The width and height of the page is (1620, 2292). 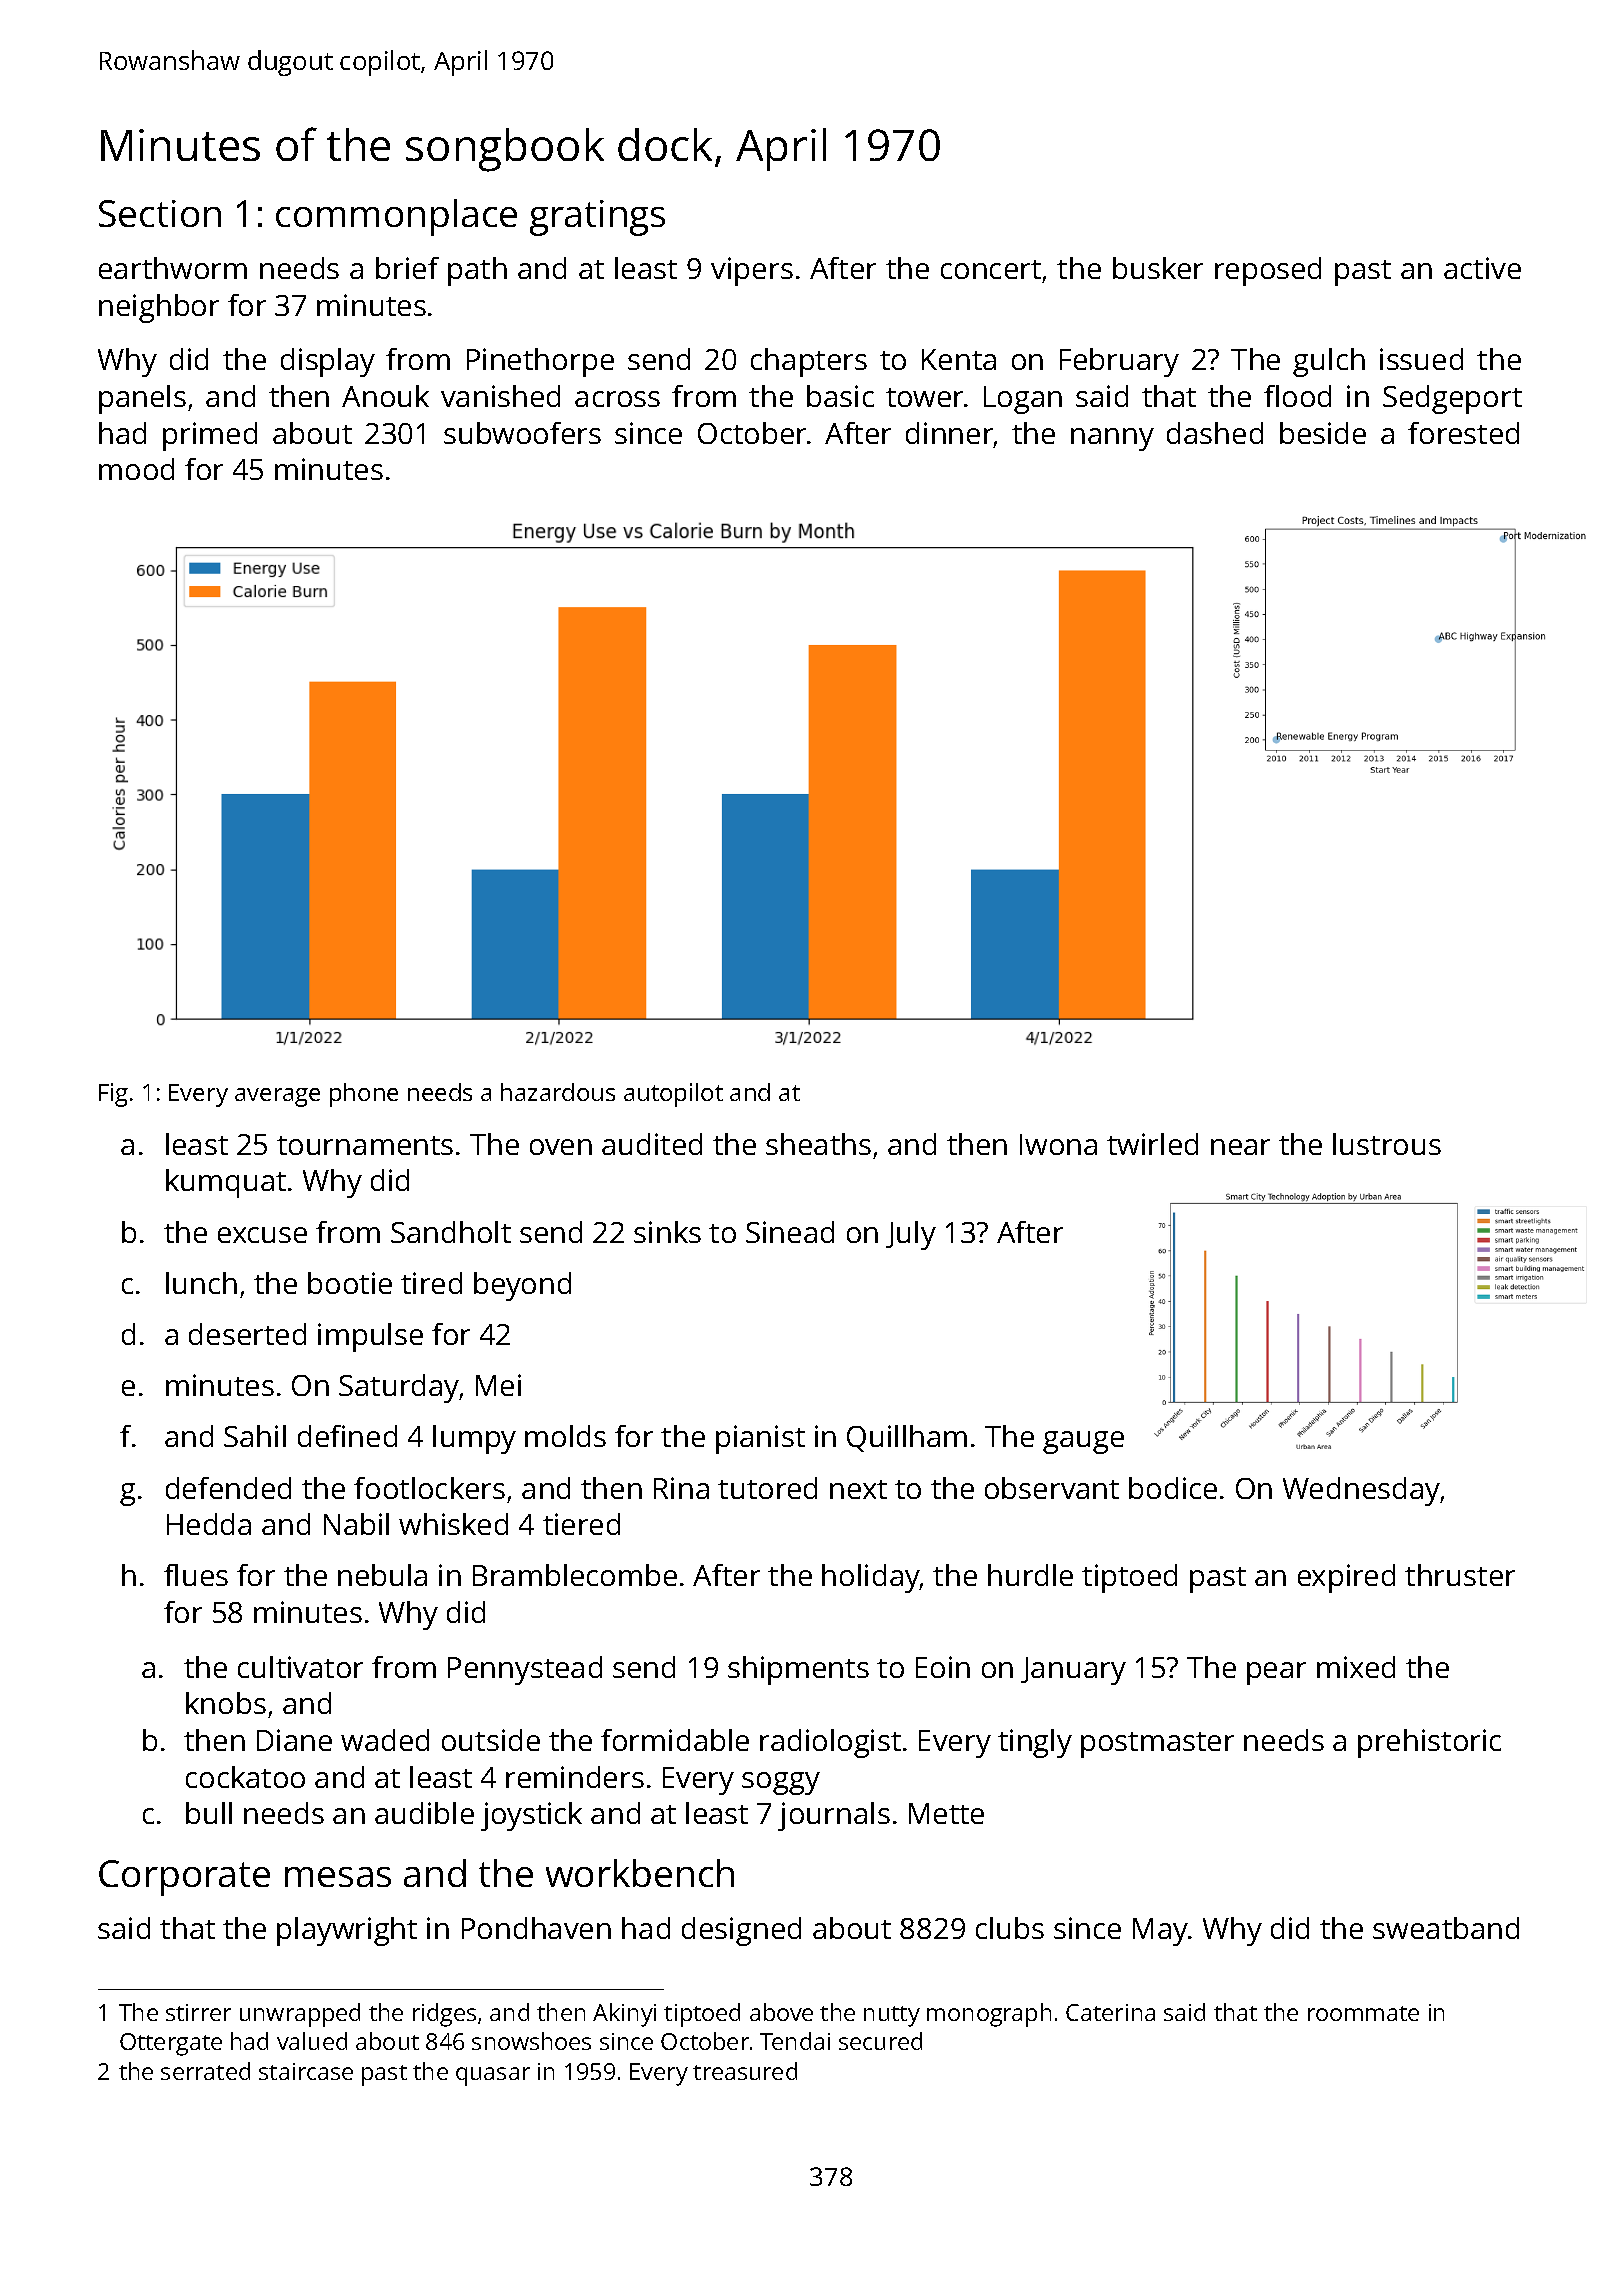 I want to click on gratings, so click(x=597, y=218).
